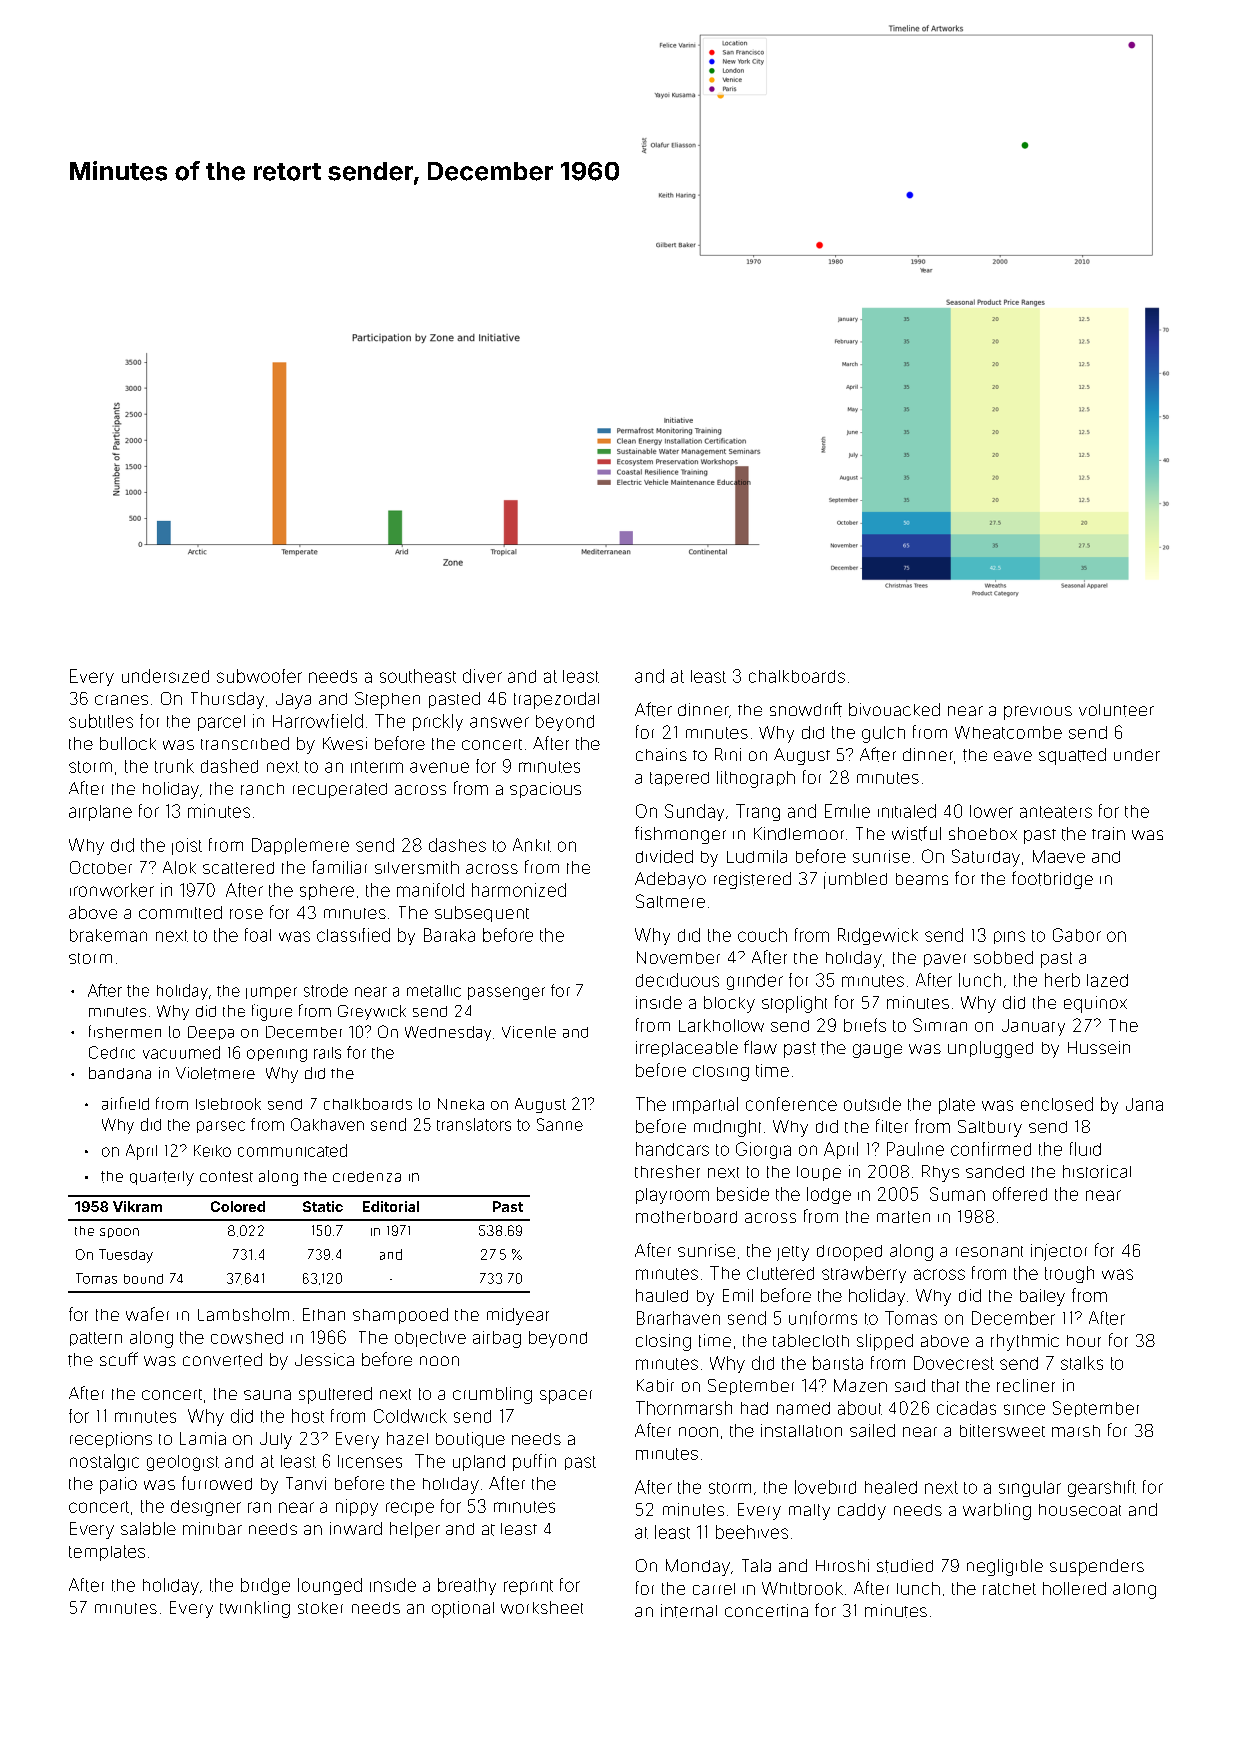  What do you see at coordinates (922, 879) in the document?
I see `beams` at bounding box center [922, 879].
